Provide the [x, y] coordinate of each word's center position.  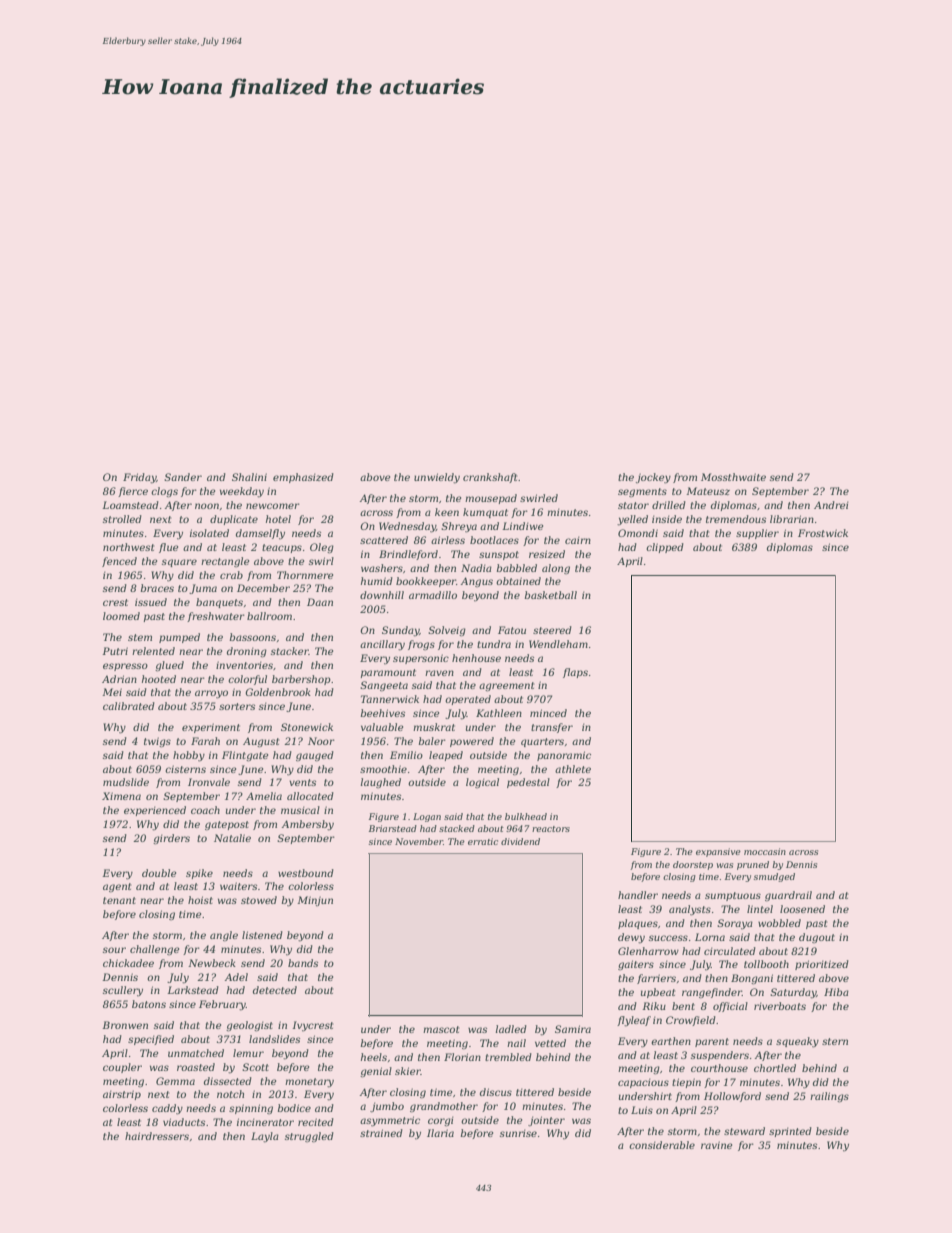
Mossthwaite [733, 477]
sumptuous [733, 896]
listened [262, 935]
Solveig [447, 631]
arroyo [211, 694]
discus [496, 1092]
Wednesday [407, 527]
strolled [122, 519]
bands [303, 963]
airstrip [122, 1095]
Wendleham [558, 644]
